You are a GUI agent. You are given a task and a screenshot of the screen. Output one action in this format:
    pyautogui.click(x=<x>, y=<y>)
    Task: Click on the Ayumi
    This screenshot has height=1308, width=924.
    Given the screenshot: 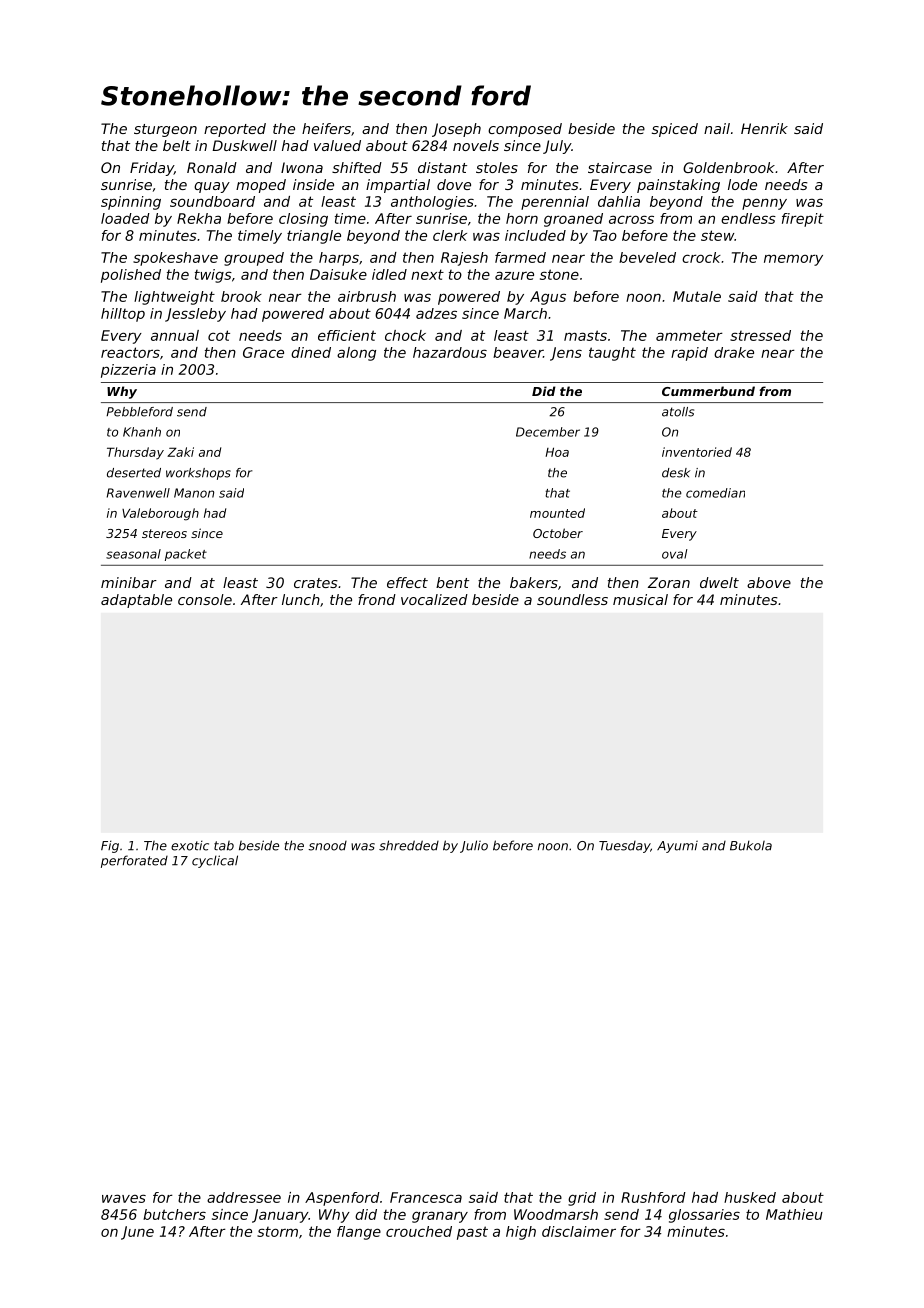 What is the action you would take?
    pyautogui.click(x=677, y=847)
